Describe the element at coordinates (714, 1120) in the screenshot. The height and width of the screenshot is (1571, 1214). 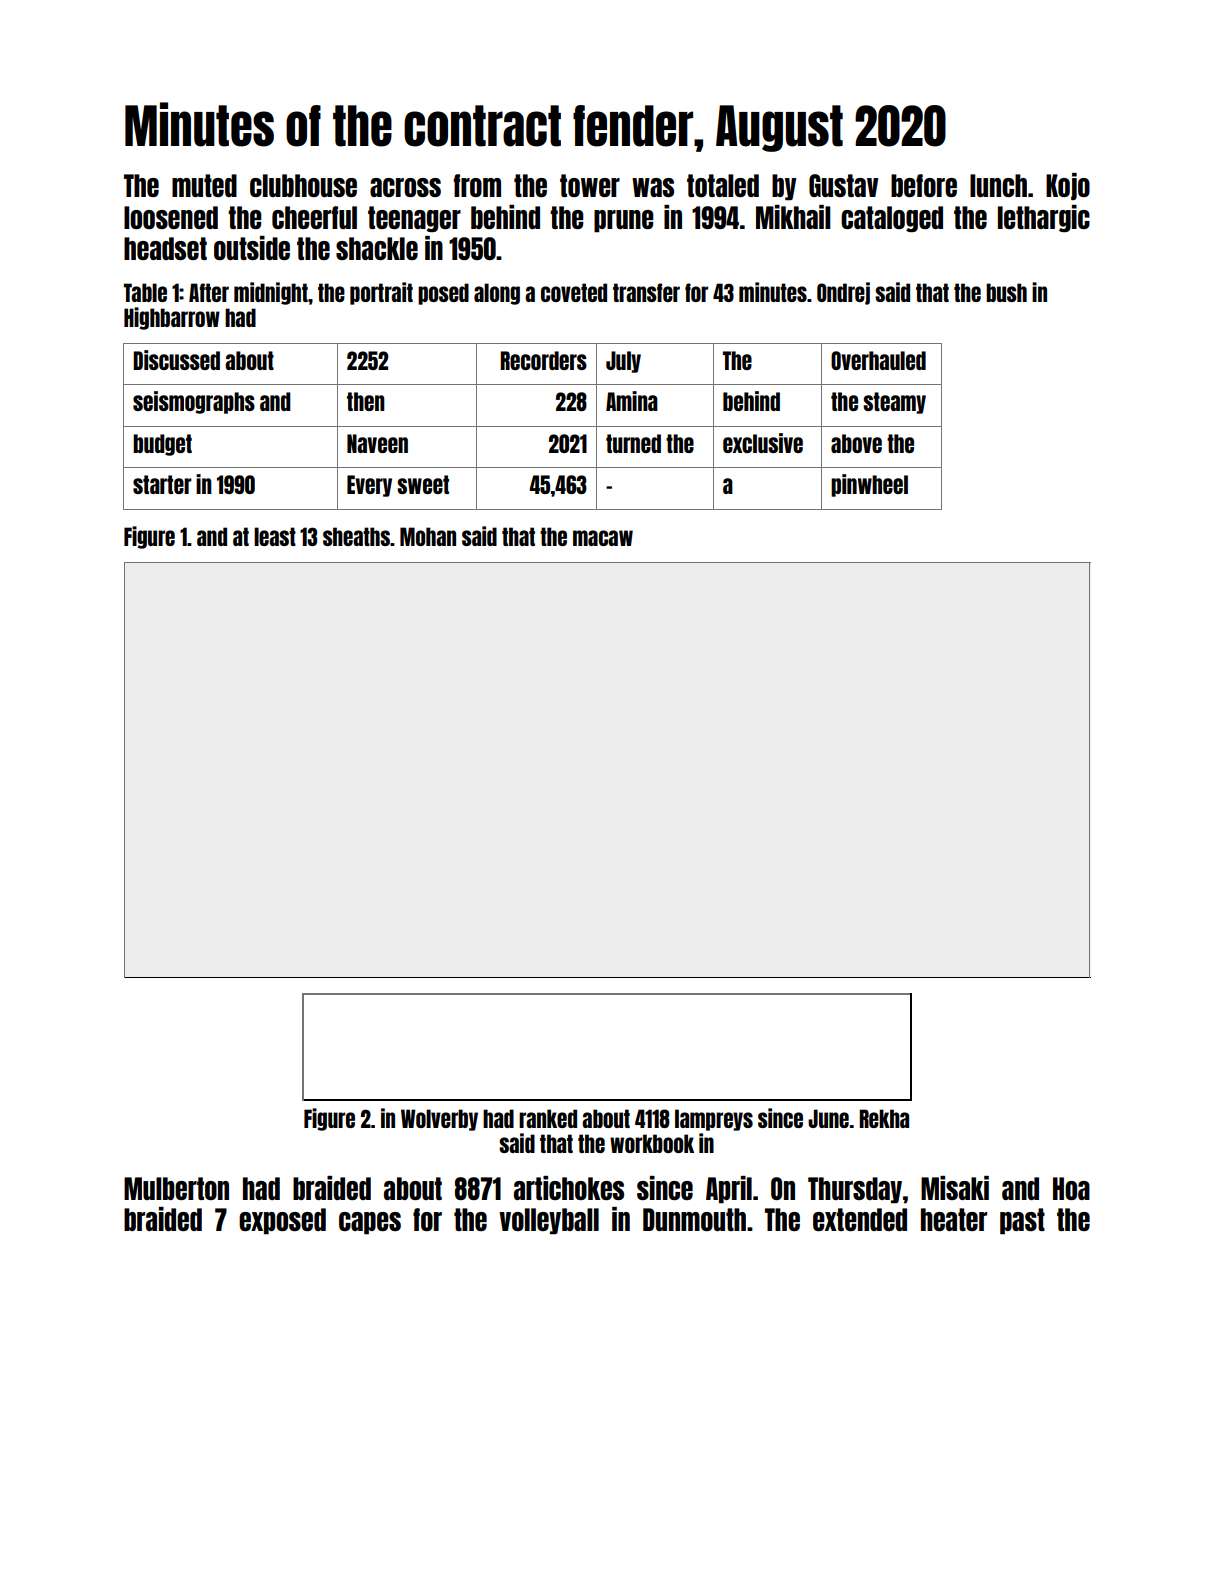
I see `lampreys` at that location.
